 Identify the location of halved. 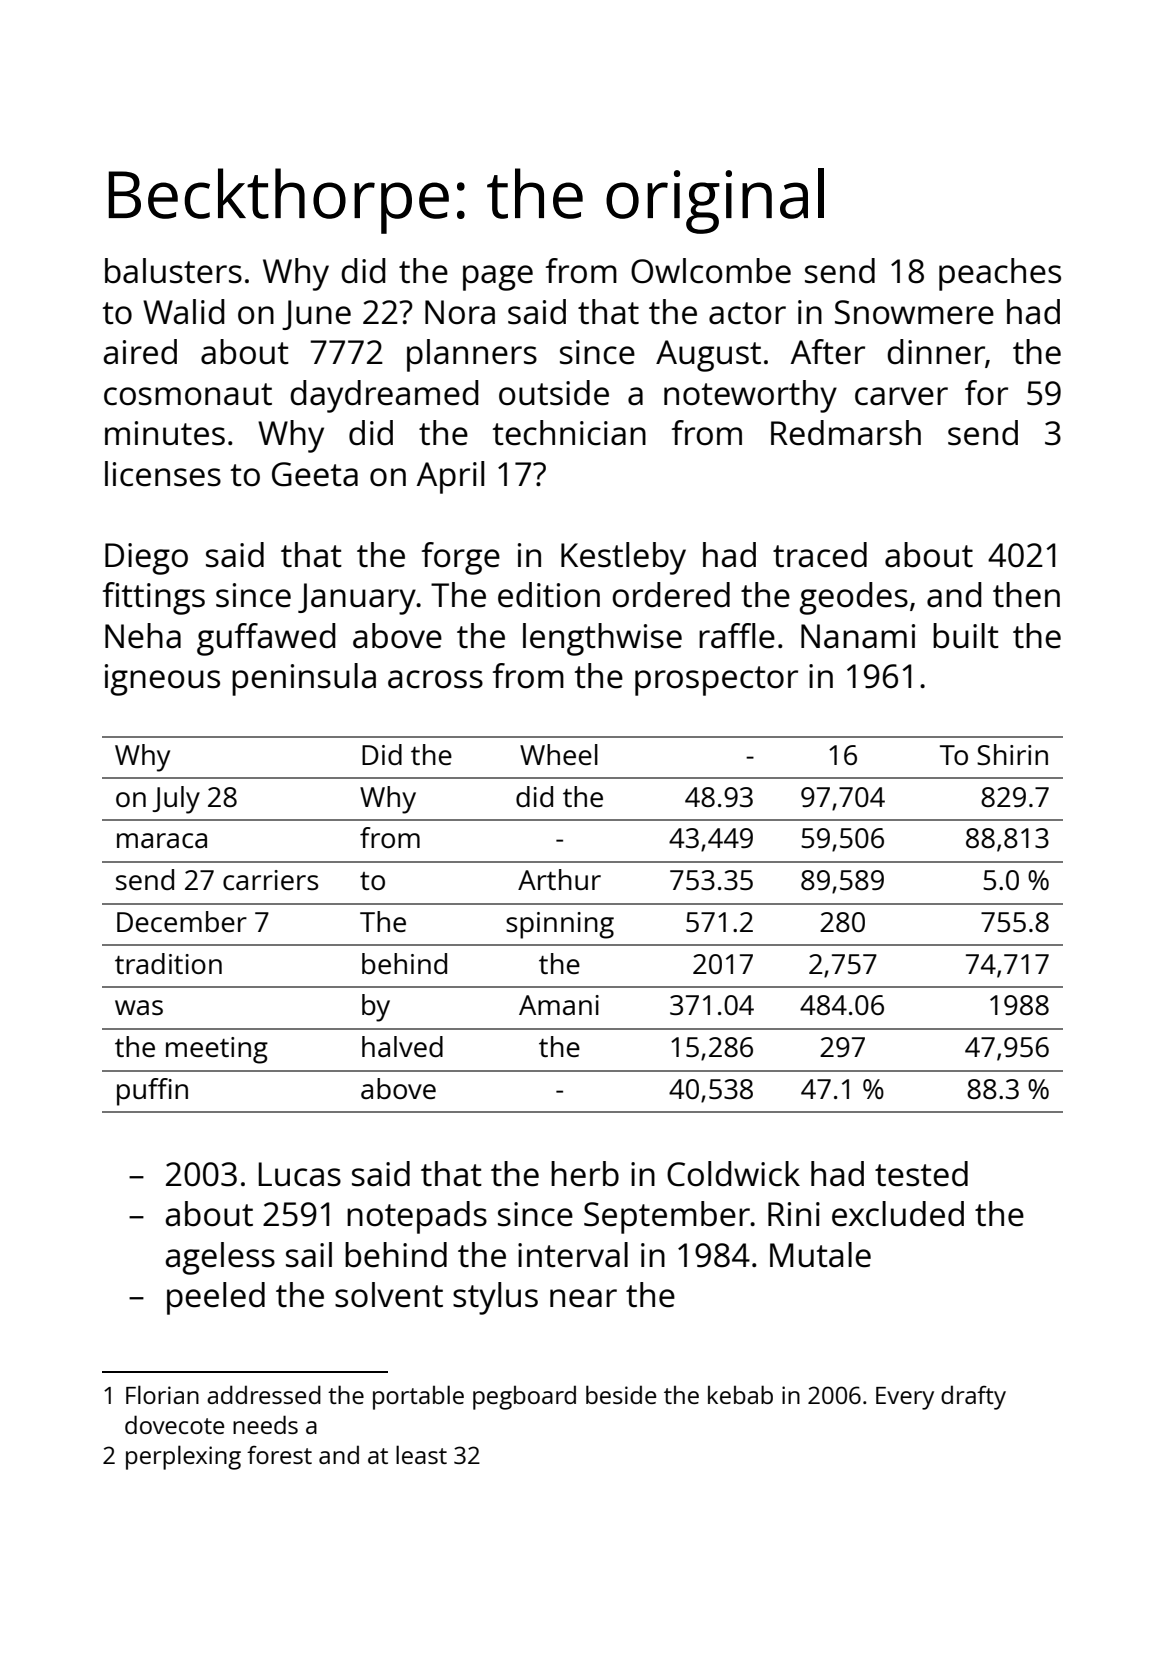
(402, 1046).
